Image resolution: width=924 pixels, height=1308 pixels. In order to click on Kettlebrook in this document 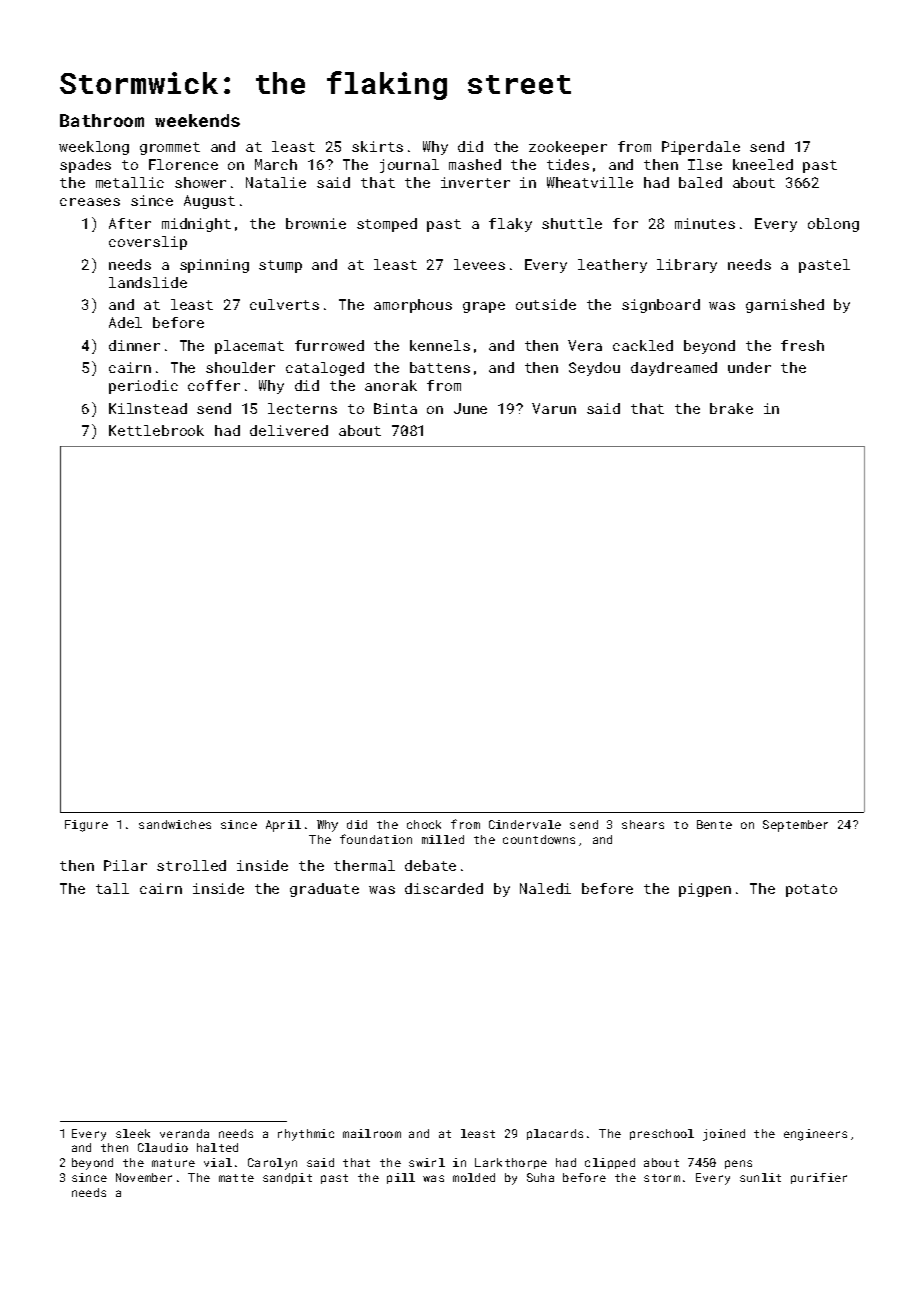, I will do `click(156, 430)`.
